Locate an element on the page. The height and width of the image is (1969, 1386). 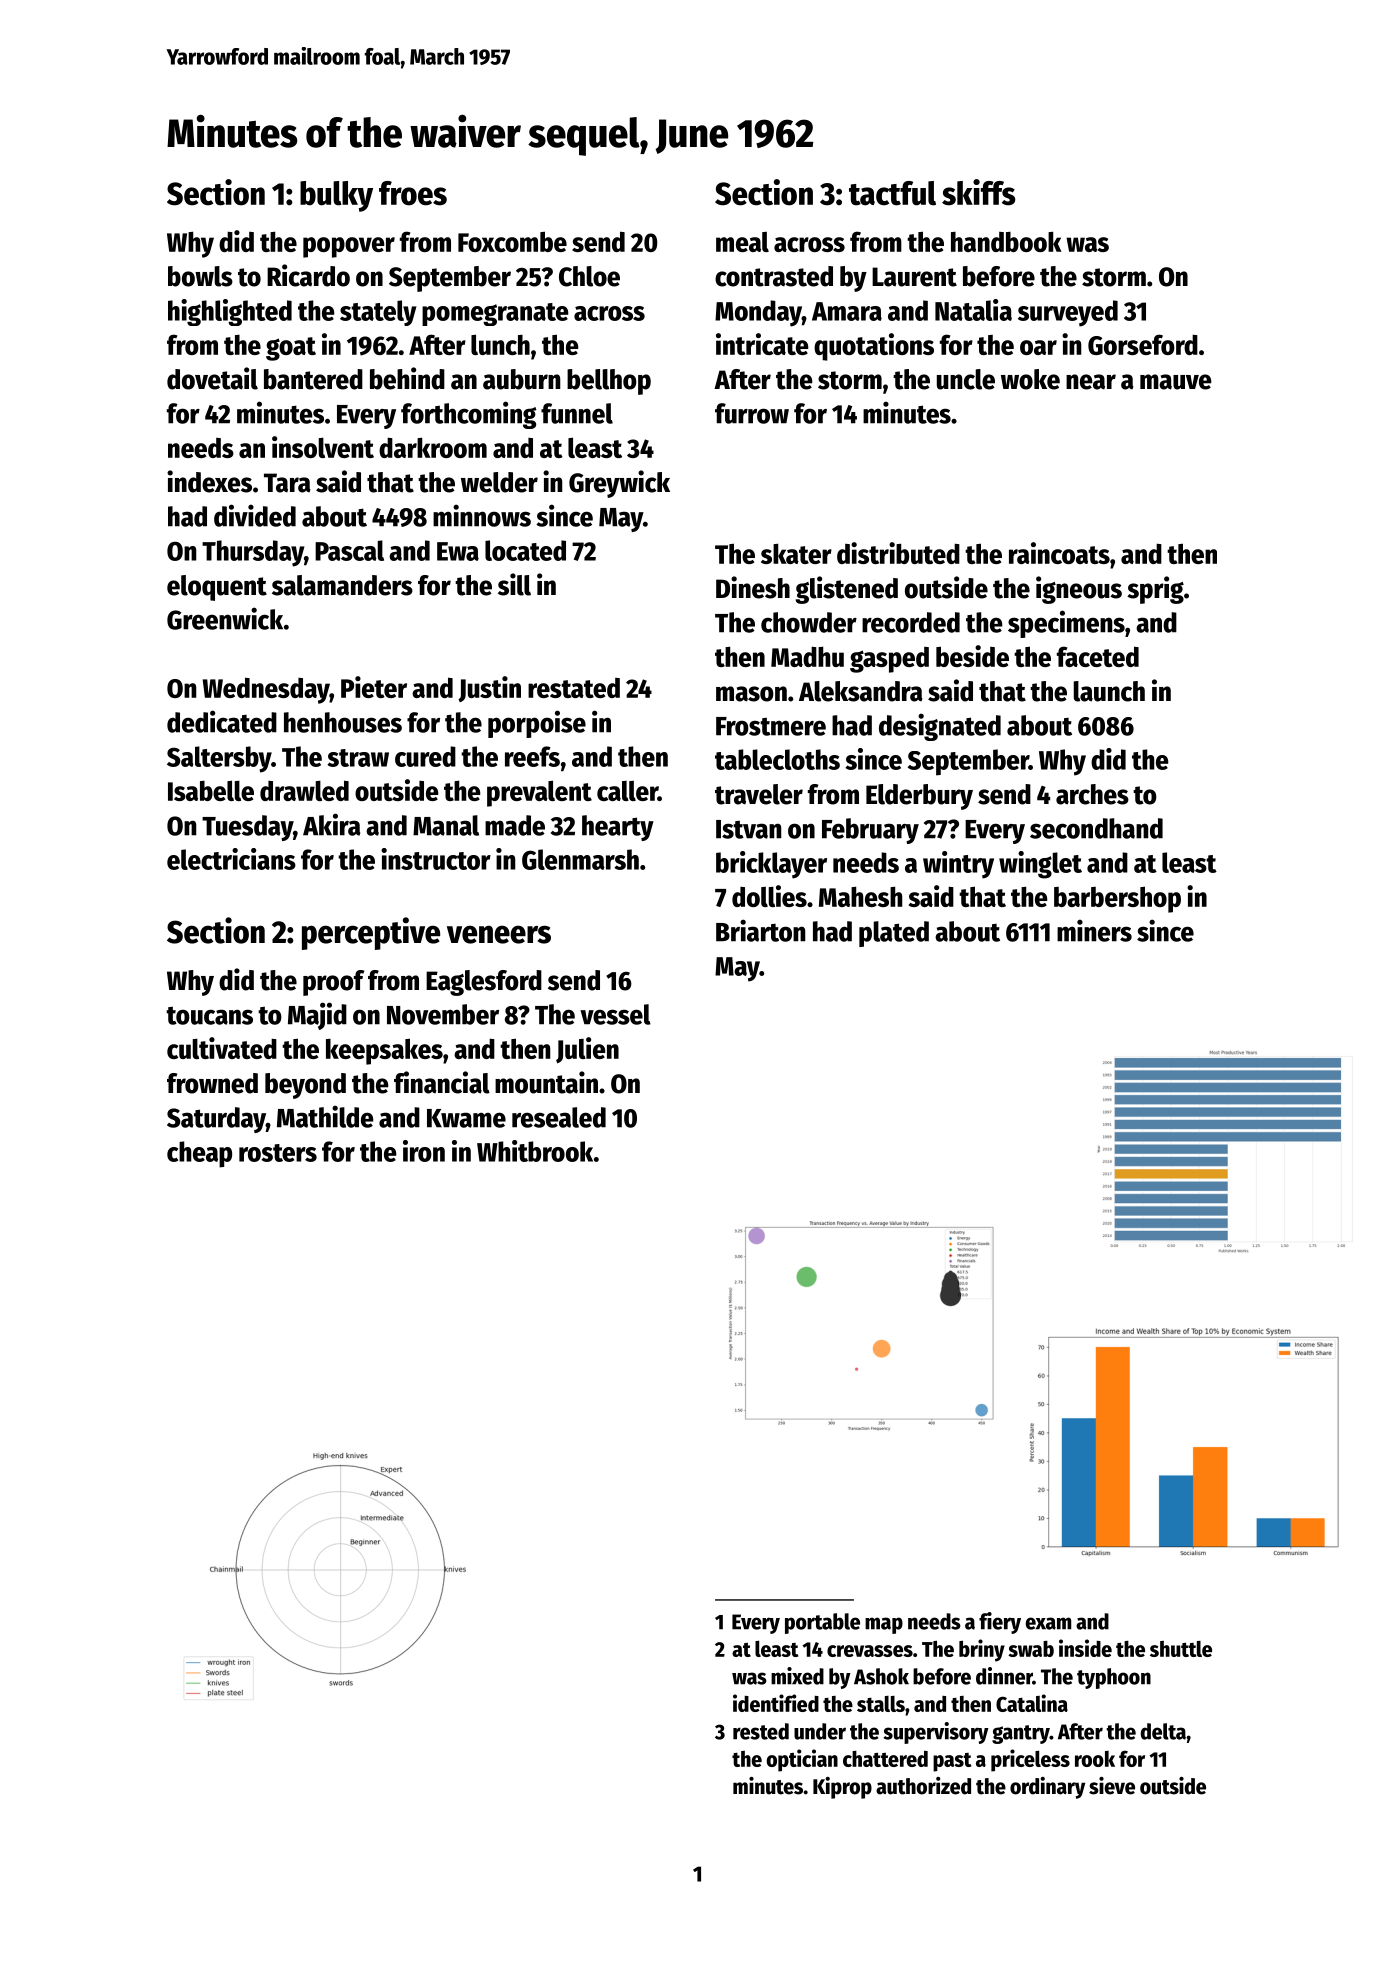
rested is located at coordinates (761, 1731).
